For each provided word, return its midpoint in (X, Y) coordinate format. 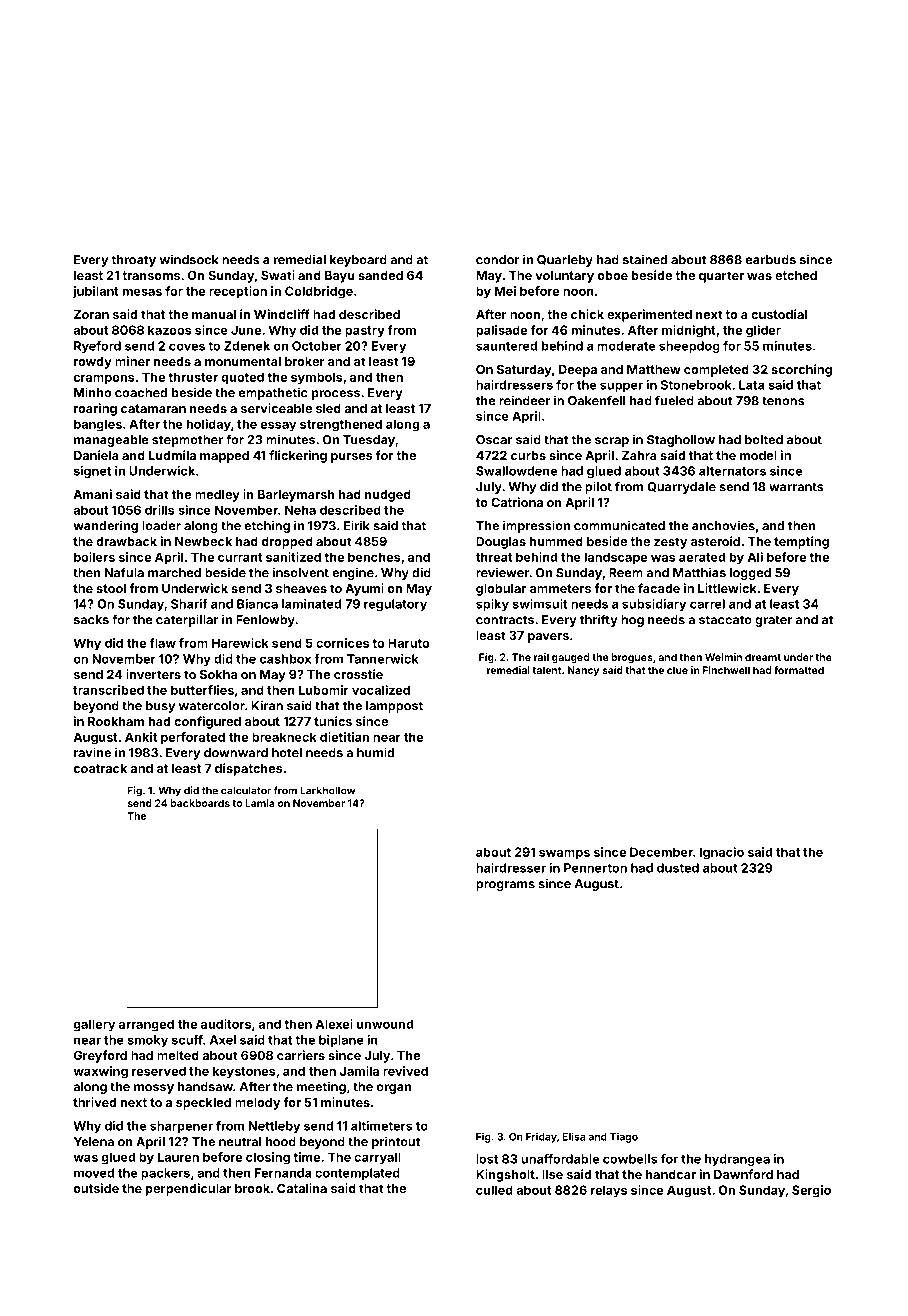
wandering (105, 526)
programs (505, 886)
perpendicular (189, 1189)
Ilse (552, 1174)
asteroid (715, 541)
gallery (94, 1025)
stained (645, 259)
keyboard (358, 261)
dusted (678, 868)
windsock (189, 259)
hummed (556, 541)
